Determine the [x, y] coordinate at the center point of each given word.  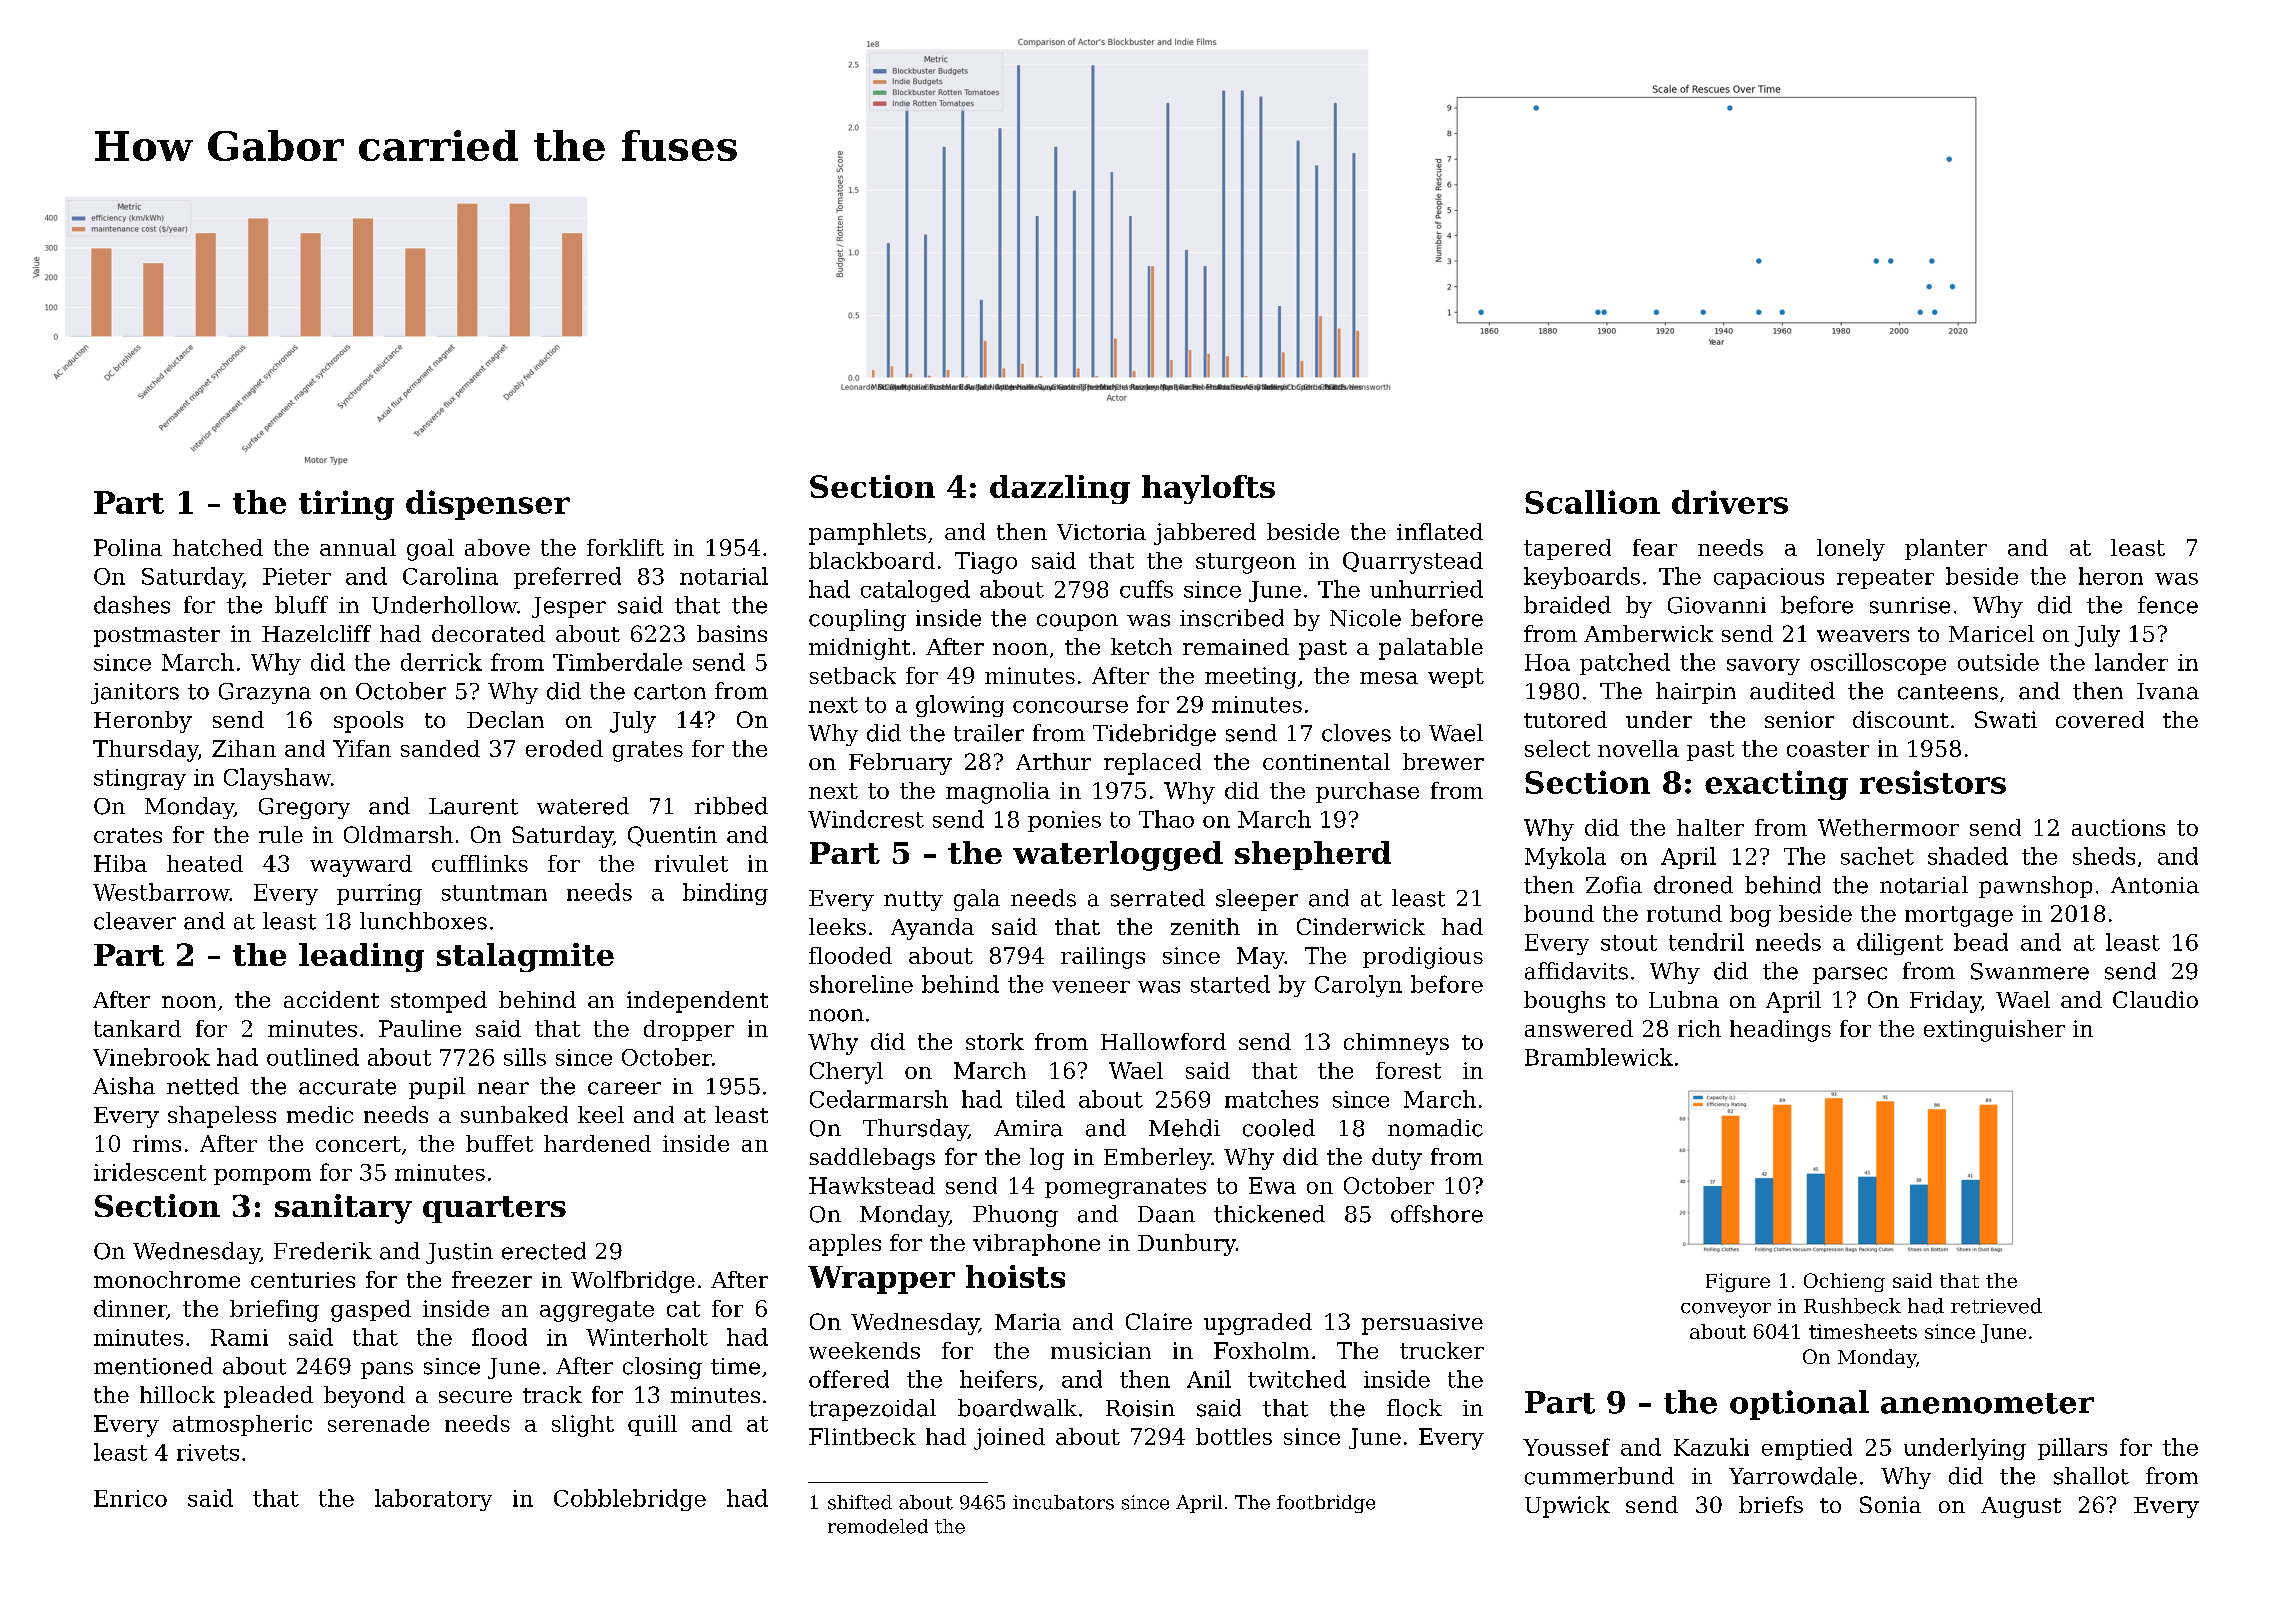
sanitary [343, 1209]
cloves [1356, 733]
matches [1271, 1099]
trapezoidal [872, 1410]
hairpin [1696, 693]
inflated [1440, 531]
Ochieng [1844, 1282]
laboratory [433, 1500]
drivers [1730, 502]
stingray [140, 779]
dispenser [488, 505]
